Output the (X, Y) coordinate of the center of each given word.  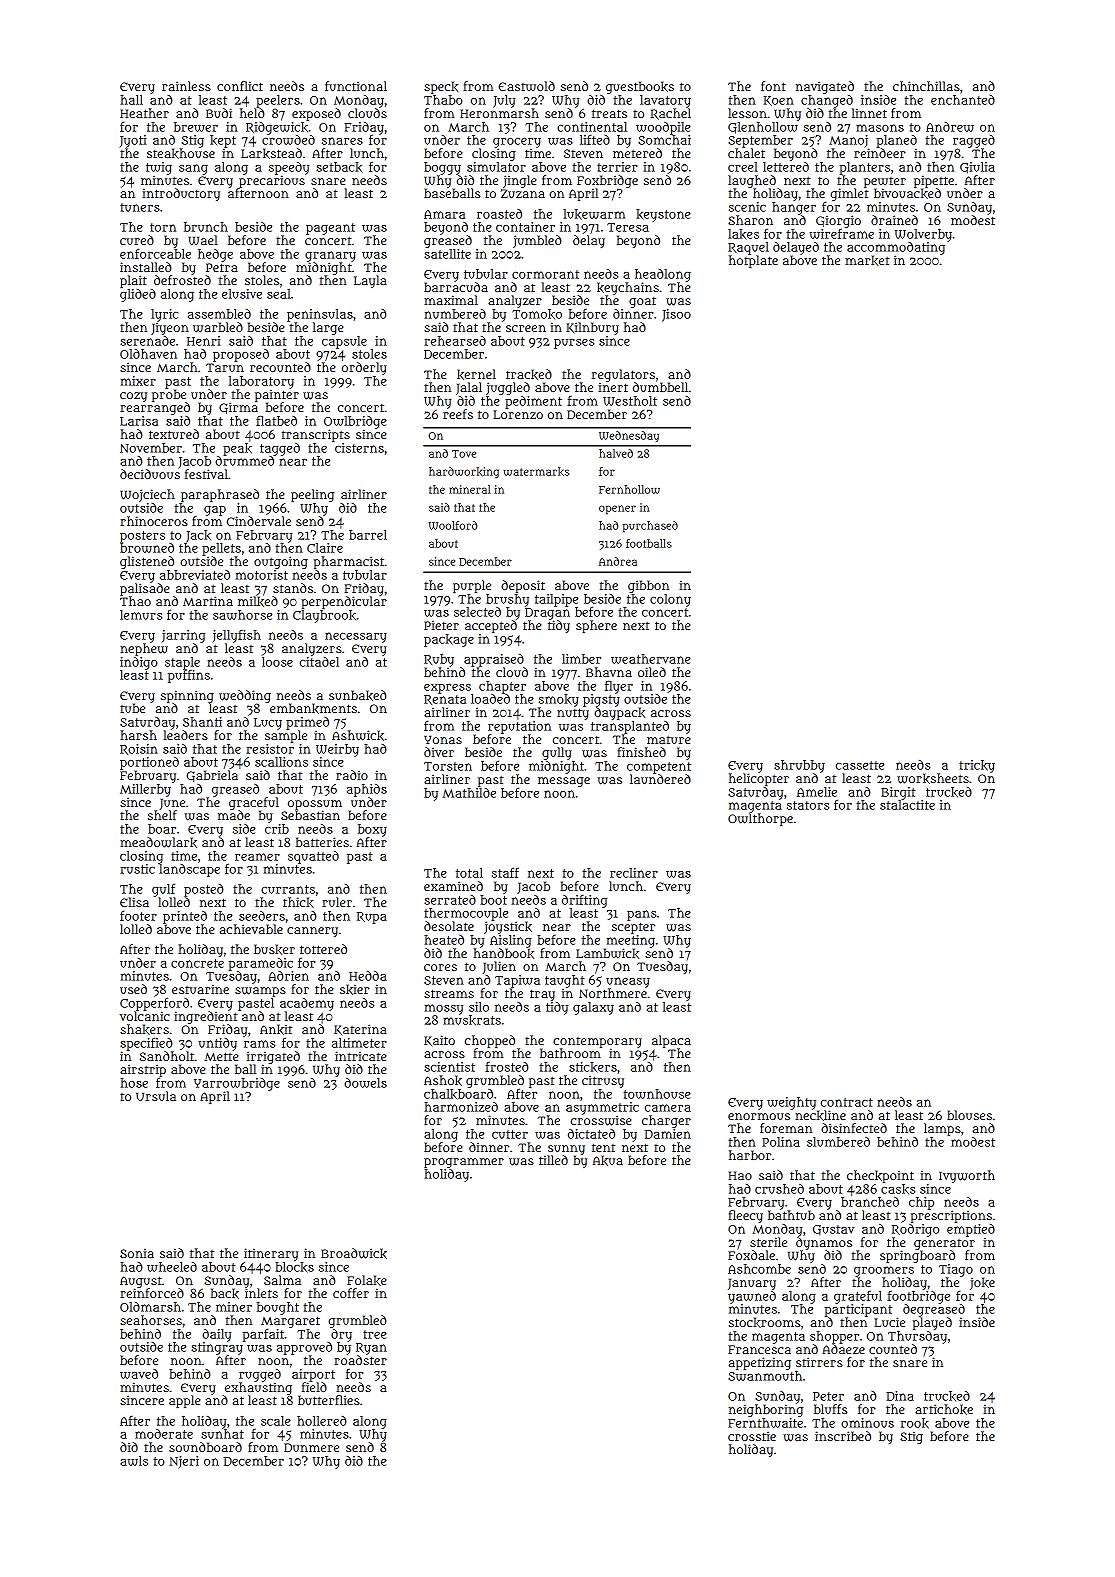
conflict (240, 86)
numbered (455, 314)
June (172, 804)
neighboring (766, 1410)
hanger (794, 208)
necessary (356, 637)
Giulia (977, 168)
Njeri (184, 1462)
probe (169, 395)
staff (505, 872)
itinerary (271, 1254)
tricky (977, 766)
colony (670, 600)
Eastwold (527, 86)
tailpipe (556, 600)
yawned (752, 1297)
